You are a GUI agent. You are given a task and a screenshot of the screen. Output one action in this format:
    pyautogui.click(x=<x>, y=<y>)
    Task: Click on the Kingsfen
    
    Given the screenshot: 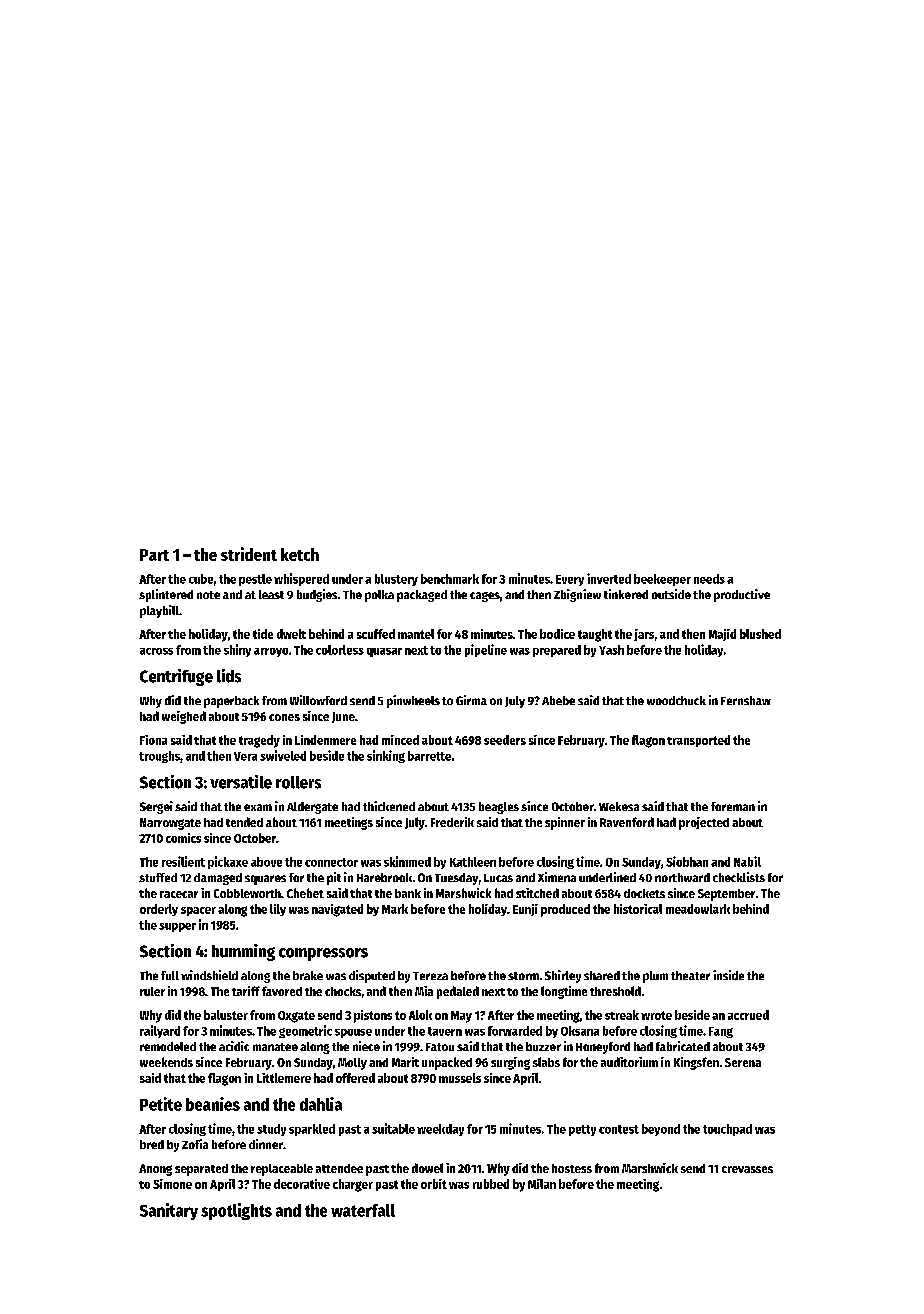 What is the action you would take?
    pyautogui.click(x=696, y=1063)
